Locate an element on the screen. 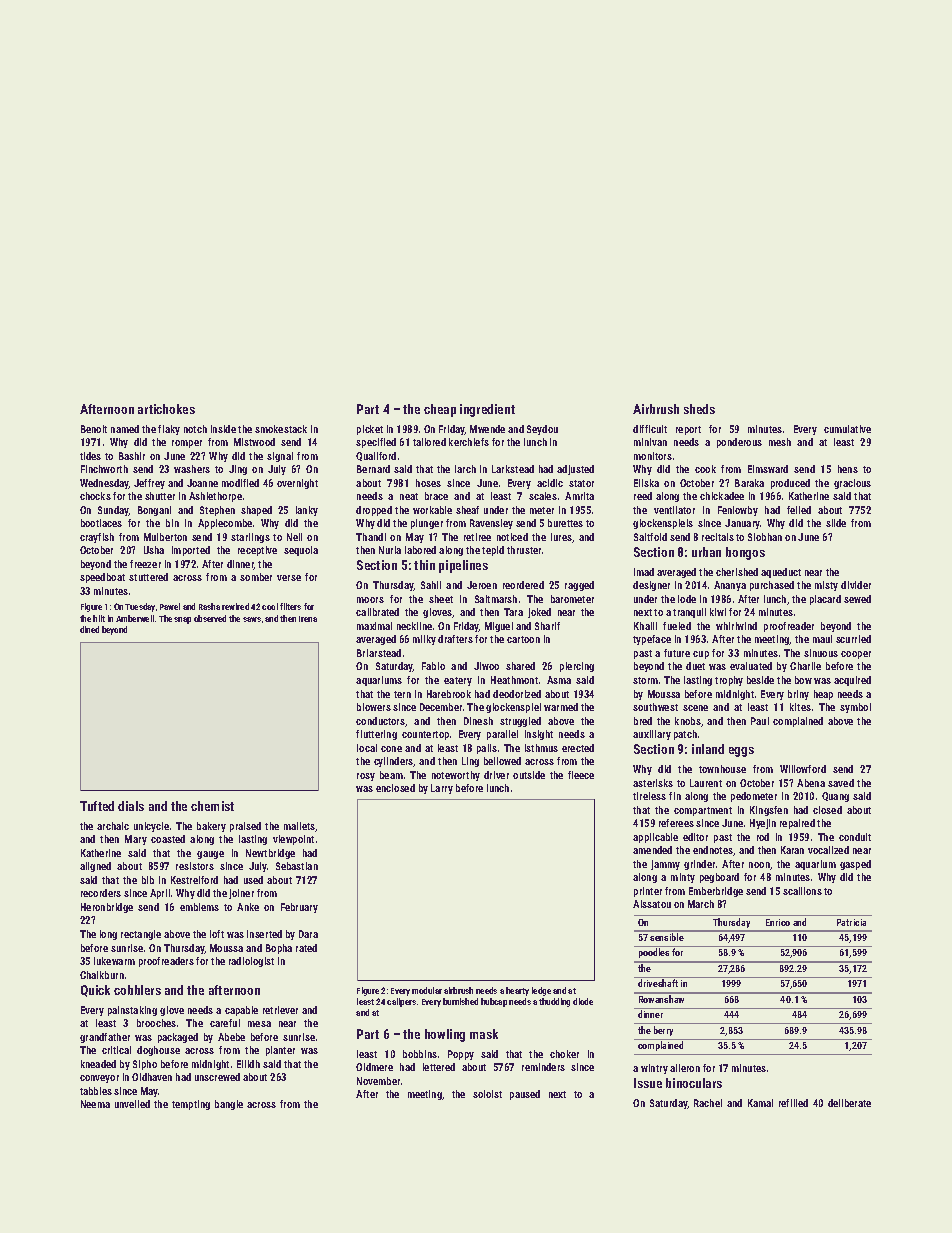  cumulative is located at coordinates (847, 429).
